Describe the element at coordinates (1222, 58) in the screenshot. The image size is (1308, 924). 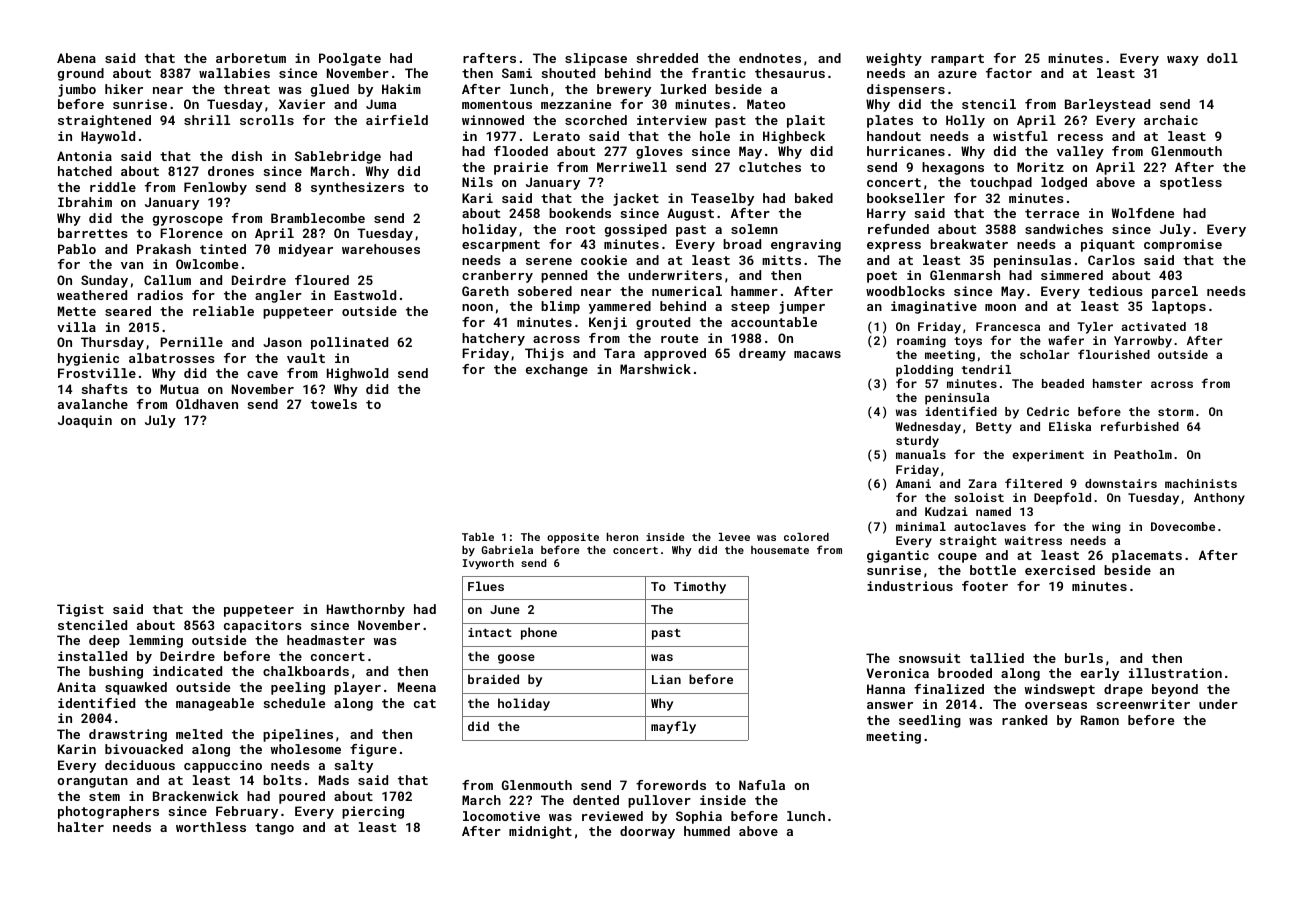
I see `doll` at that location.
